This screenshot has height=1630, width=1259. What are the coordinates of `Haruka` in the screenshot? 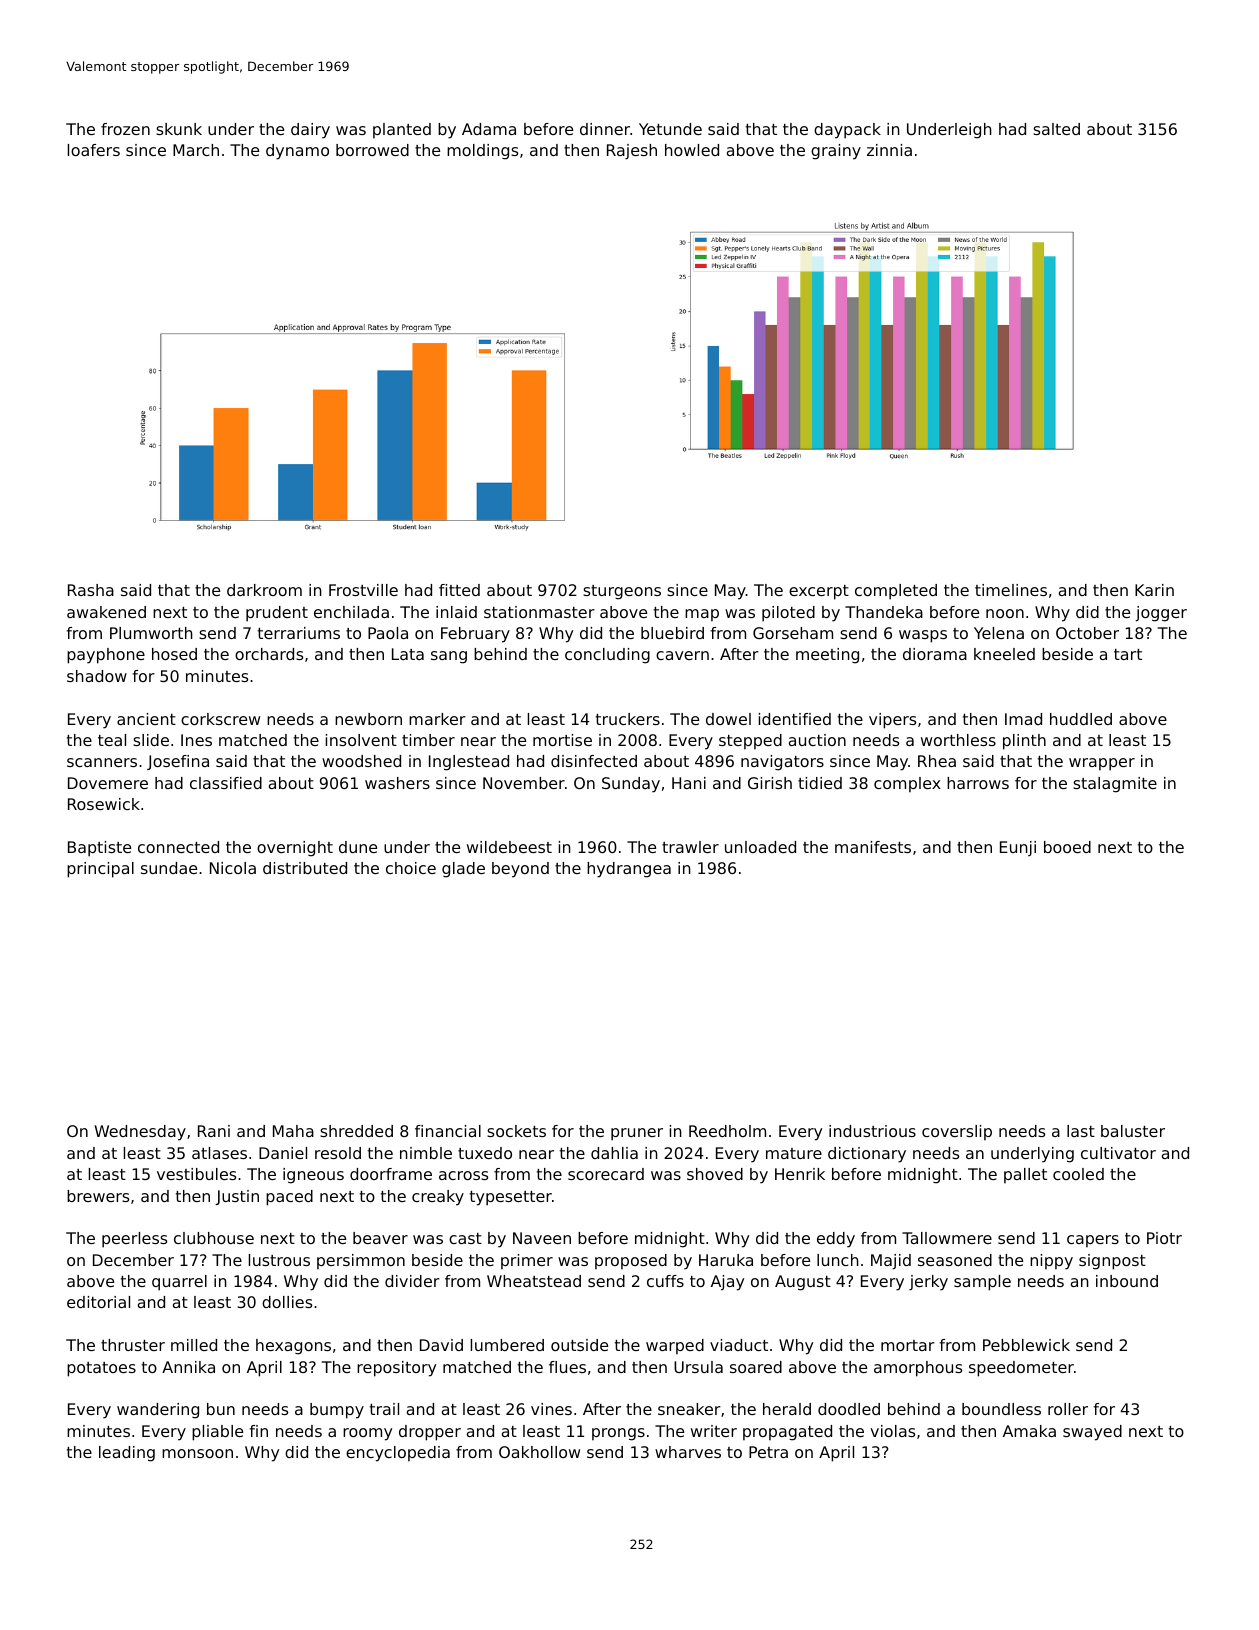 It's located at (726, 1260).
